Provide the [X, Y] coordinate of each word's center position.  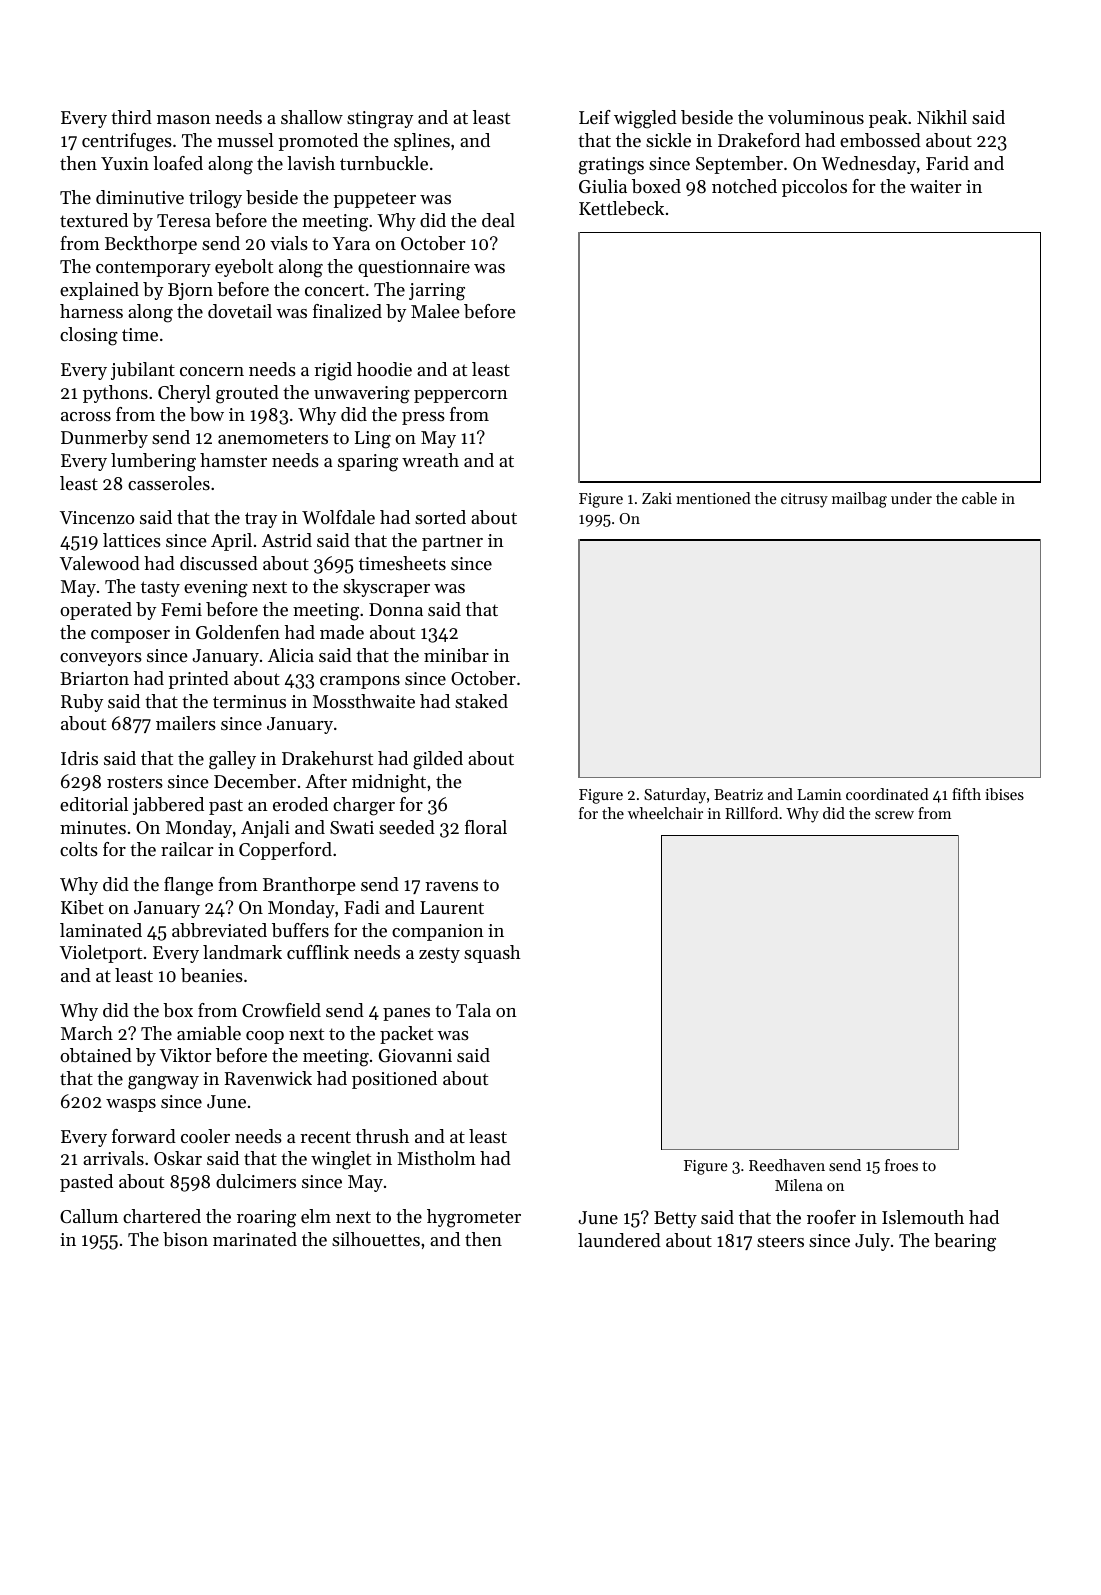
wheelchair [665, 813]
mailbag [859, 500]
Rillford [751, 813]
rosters [135, 782]
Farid [947, 163]
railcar [187, 849]
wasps [131, 1105]
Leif [595, 117]
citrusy [804, 500]
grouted [247, 394]
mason [184, 119]
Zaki [657, 498]
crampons [360, 682]
